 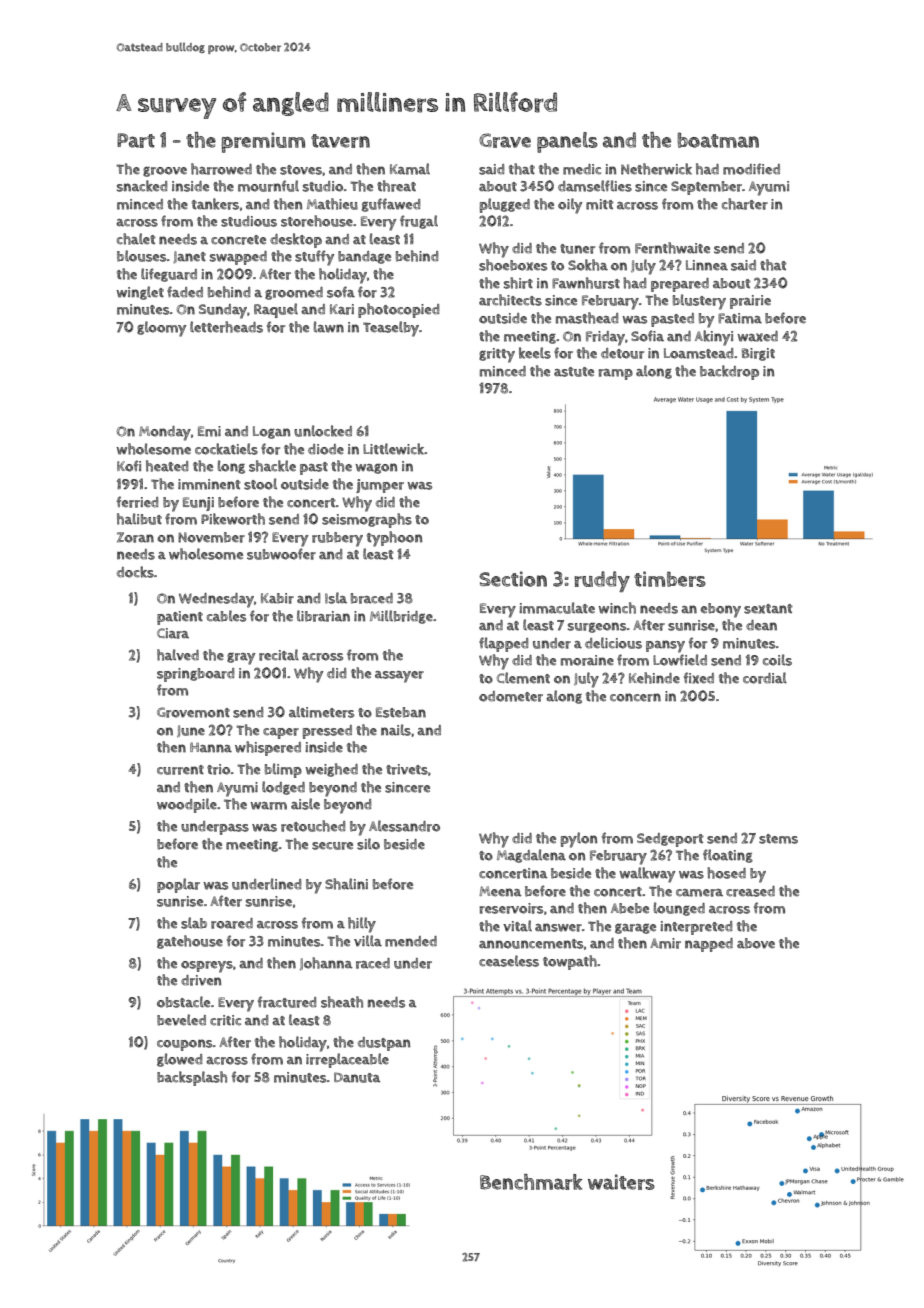 I want to click on librarian, so click(x=323, y=616).
